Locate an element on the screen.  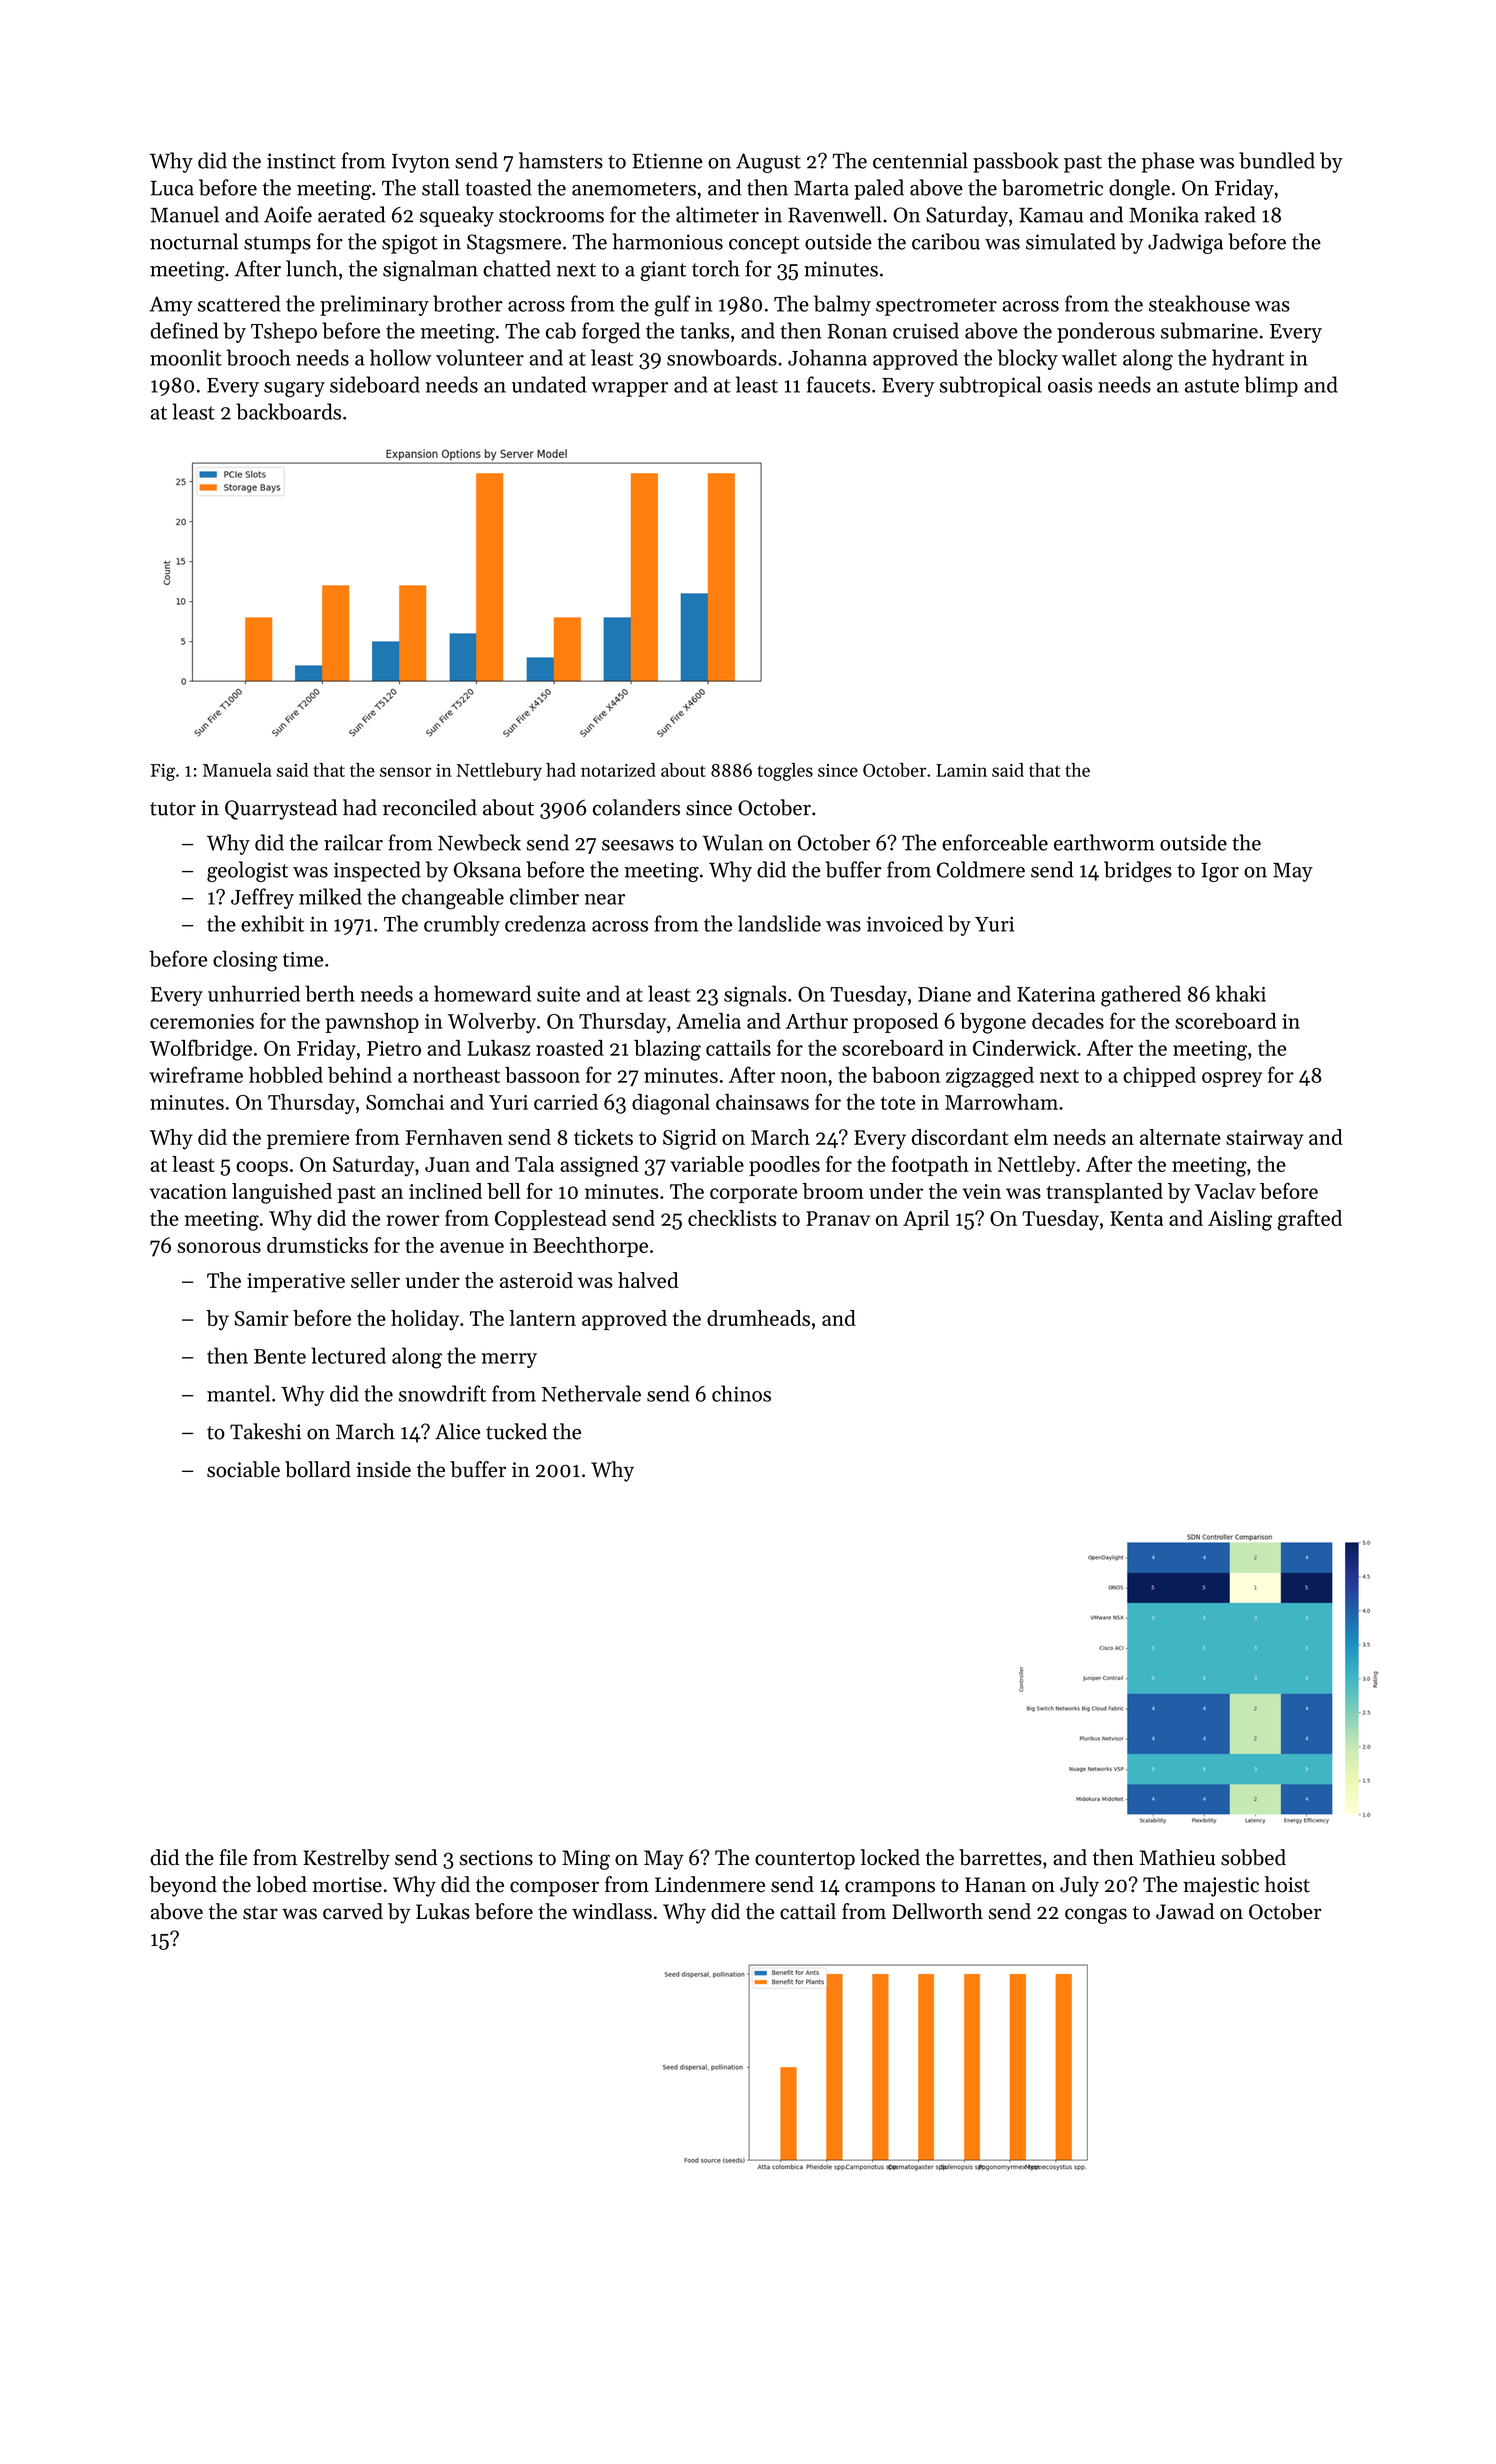
sections is located at coordinates (496, 1858).
